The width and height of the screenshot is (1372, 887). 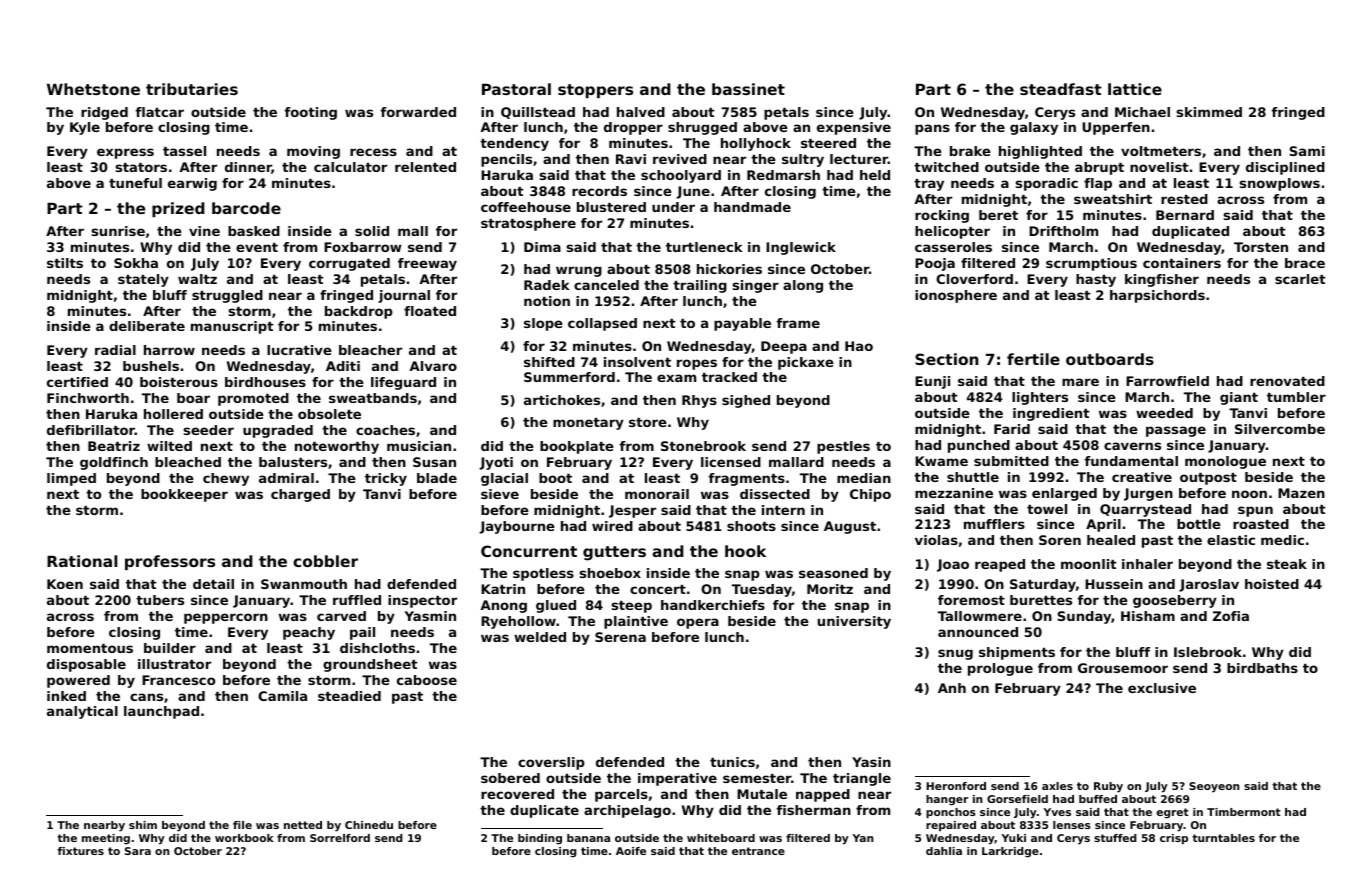 I want to click on artichokes, so click(x=562, y=400).
